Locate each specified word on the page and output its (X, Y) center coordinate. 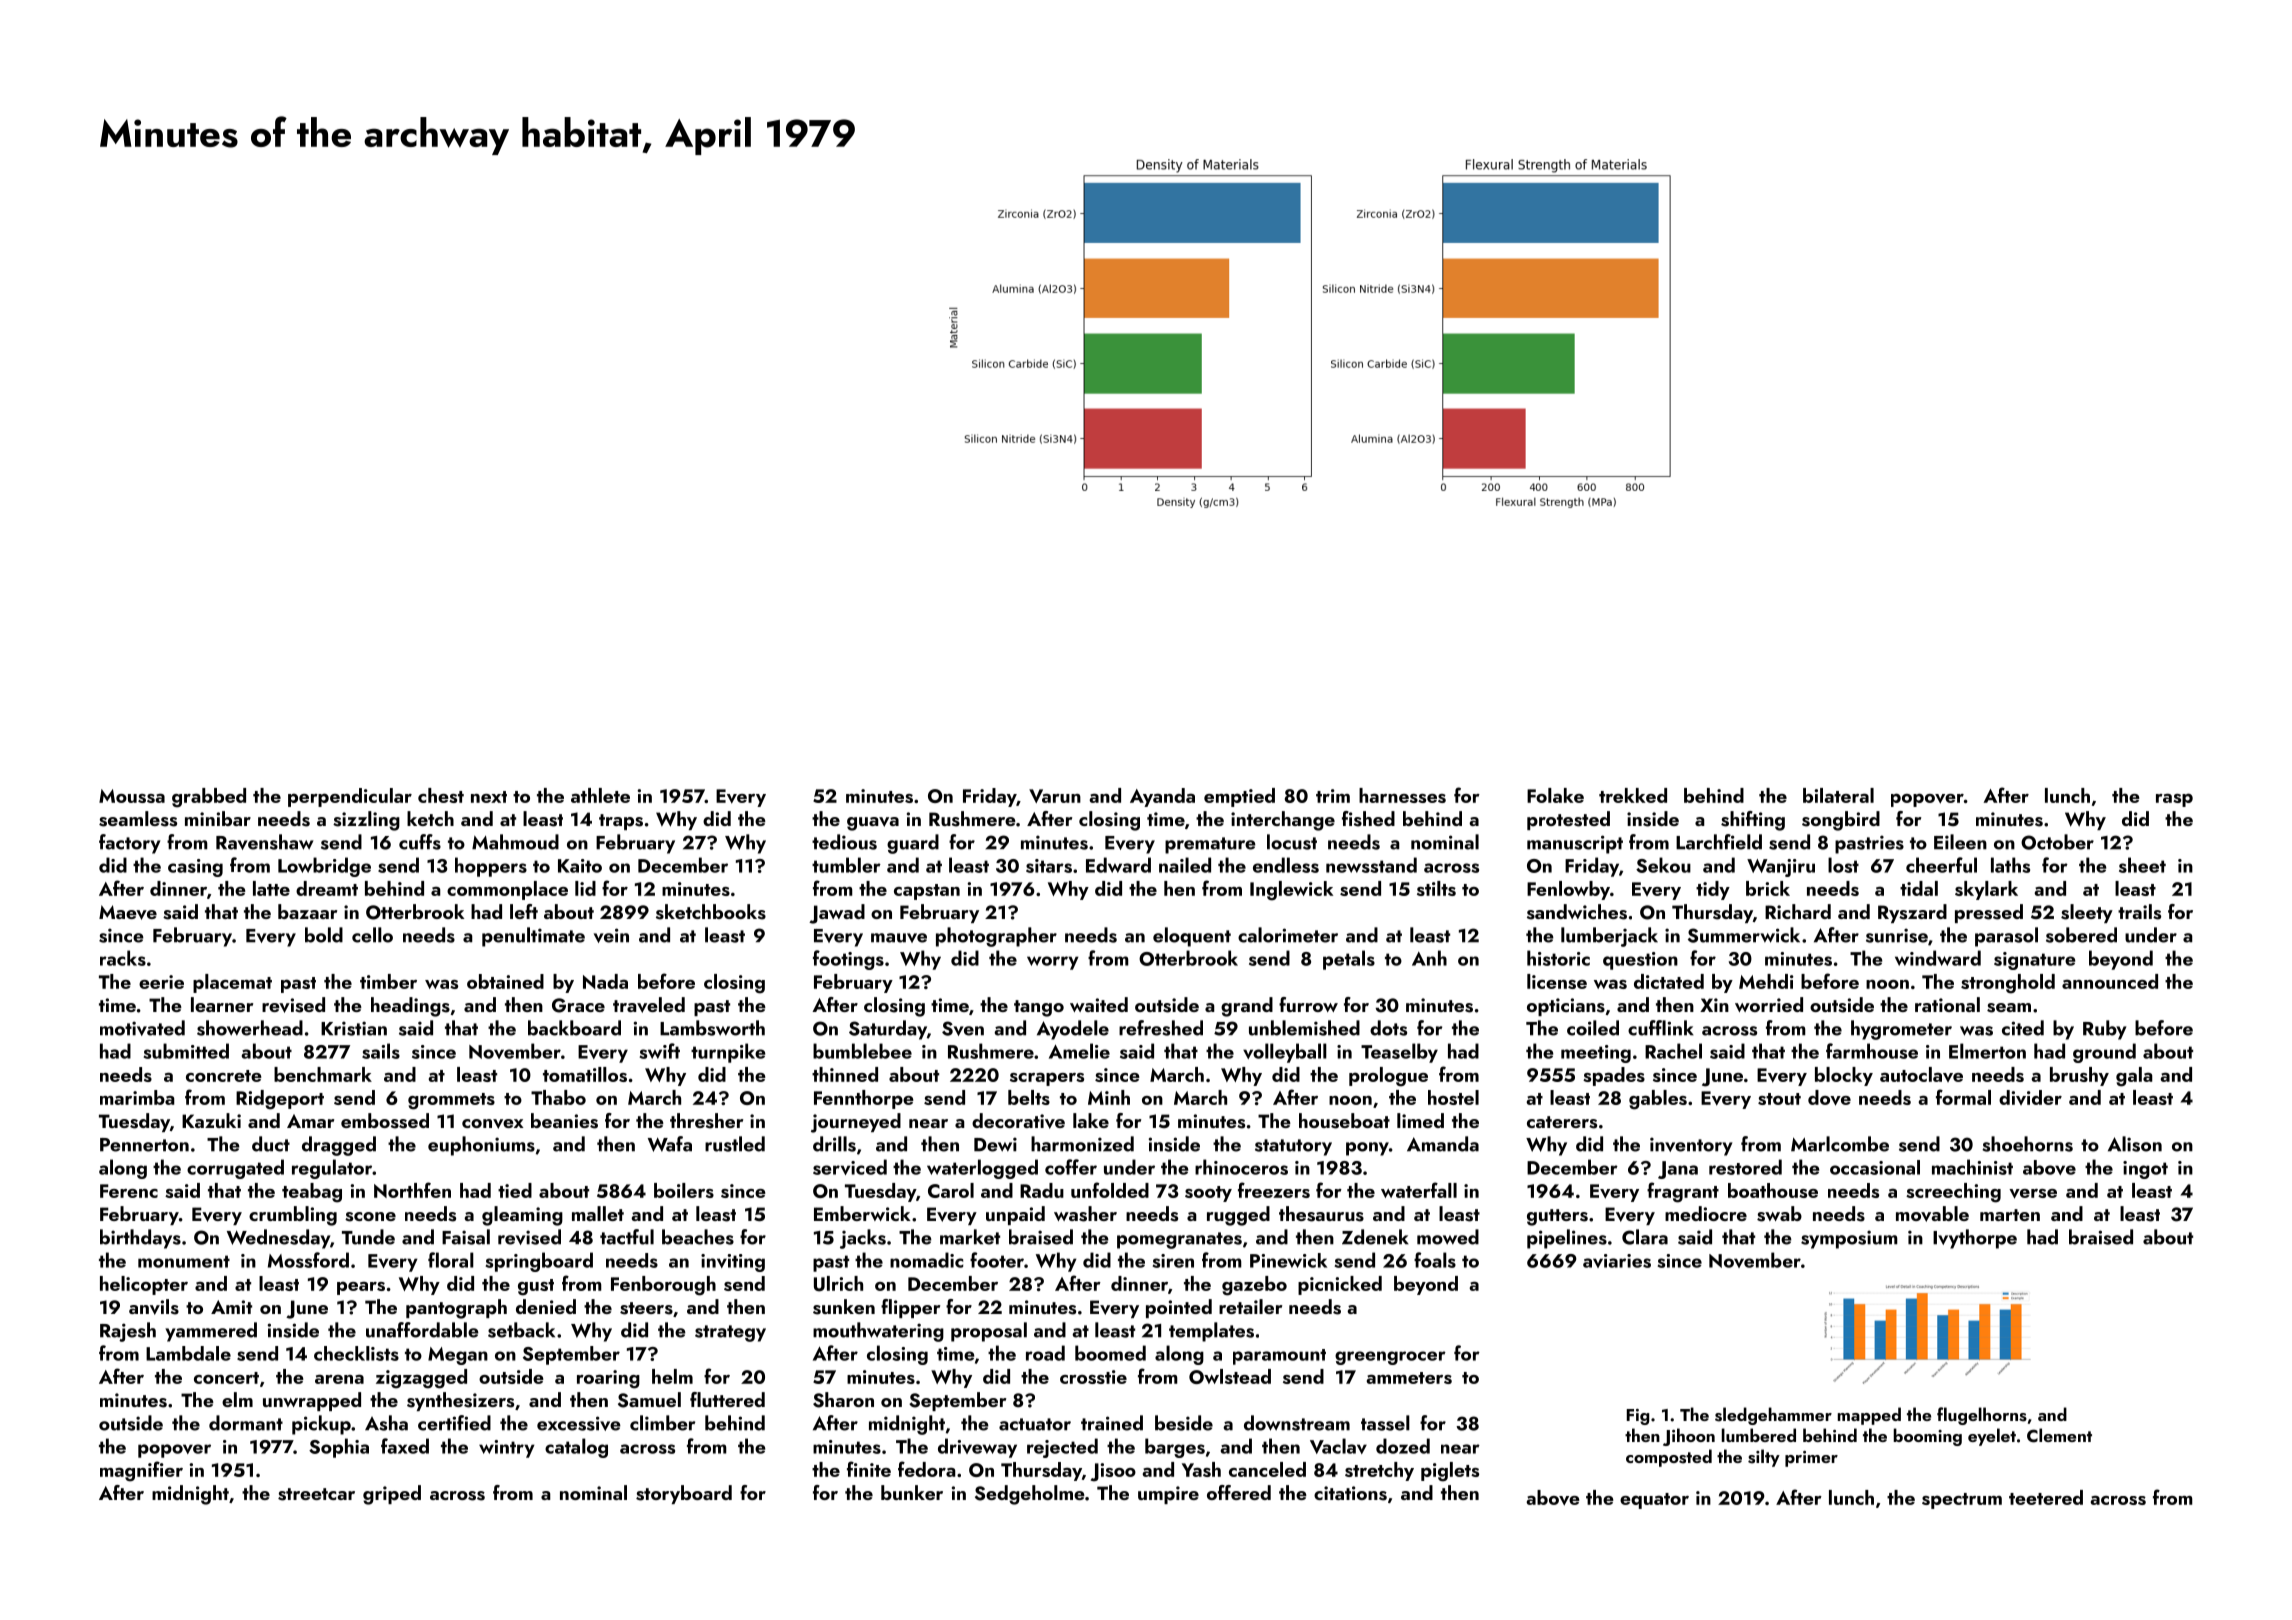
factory (130, 844)
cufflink (1661, 1028)
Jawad (837, 914)
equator (1654, 1501)
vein (611, 935)
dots (1388, 1028)
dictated (1669, 981)
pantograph (456, 1309)
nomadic (926, 1260)
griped (392, 1495)
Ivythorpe (1975, 1239)
